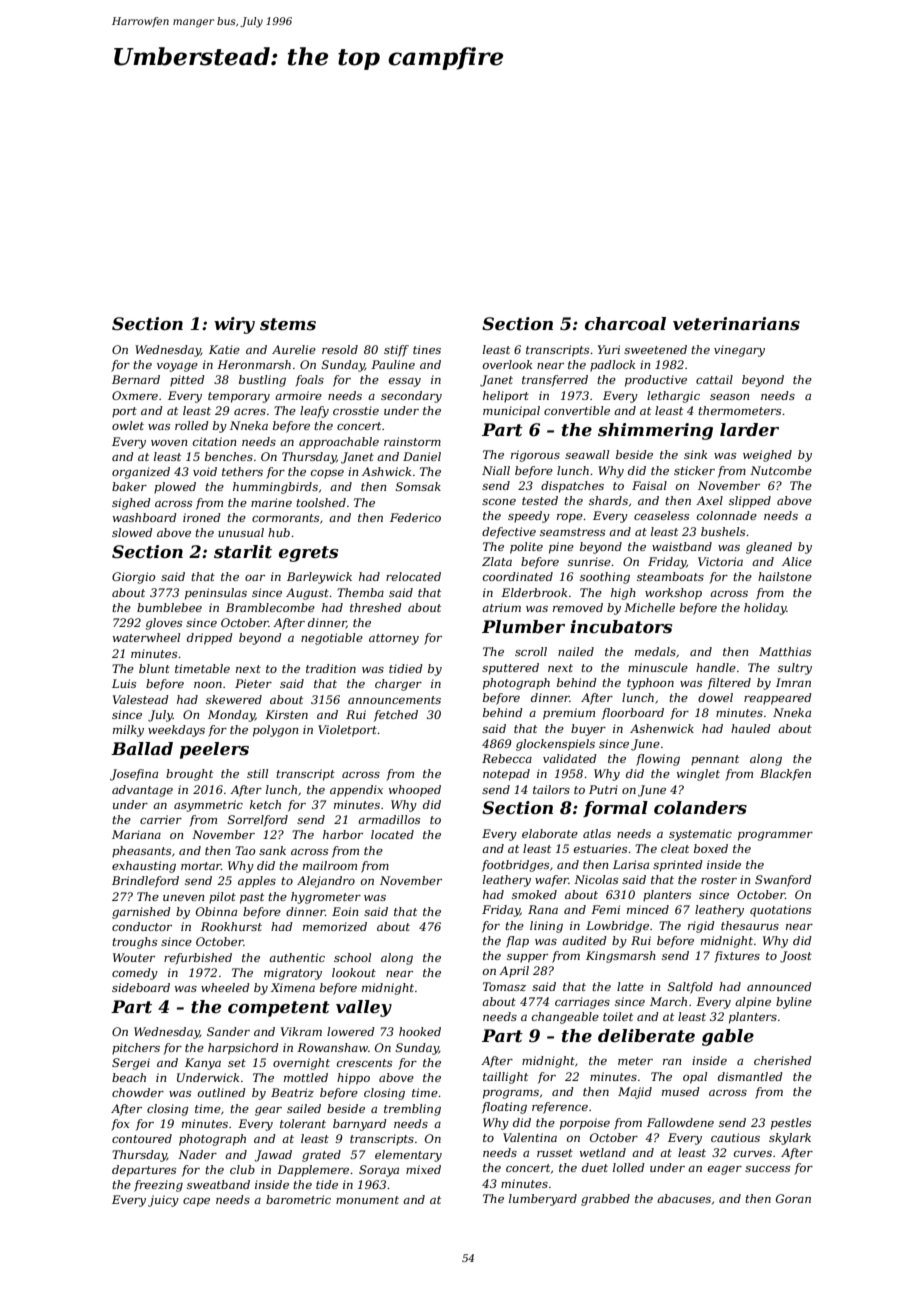 The width and height of the screenshot is (924, 1308). What do you see at coordinates (158, 1186) in the screenshot?
I see `freezing` at bounding box center [158, 1186].
